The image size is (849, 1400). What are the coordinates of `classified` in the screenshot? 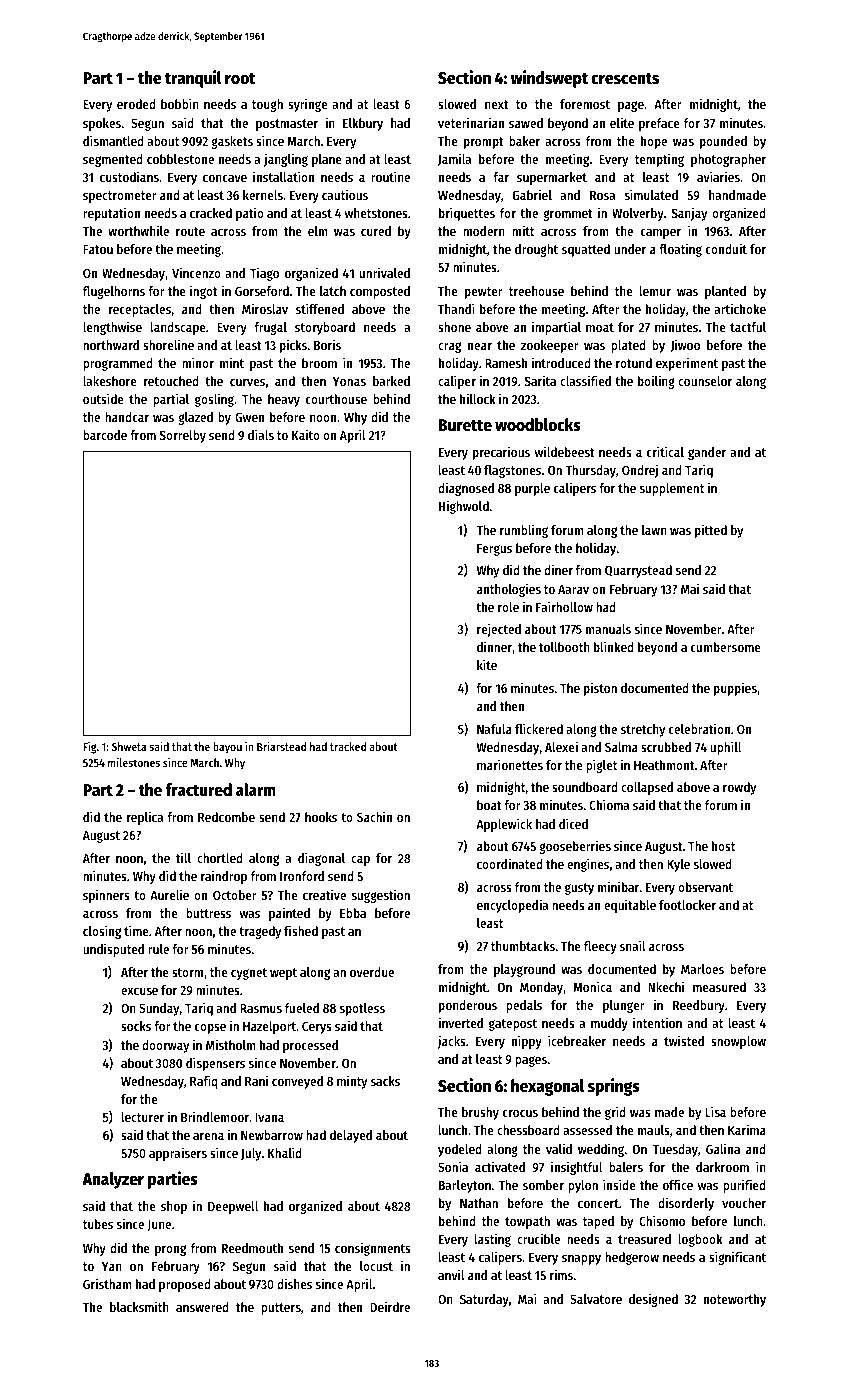 It's located at (585, 380).
